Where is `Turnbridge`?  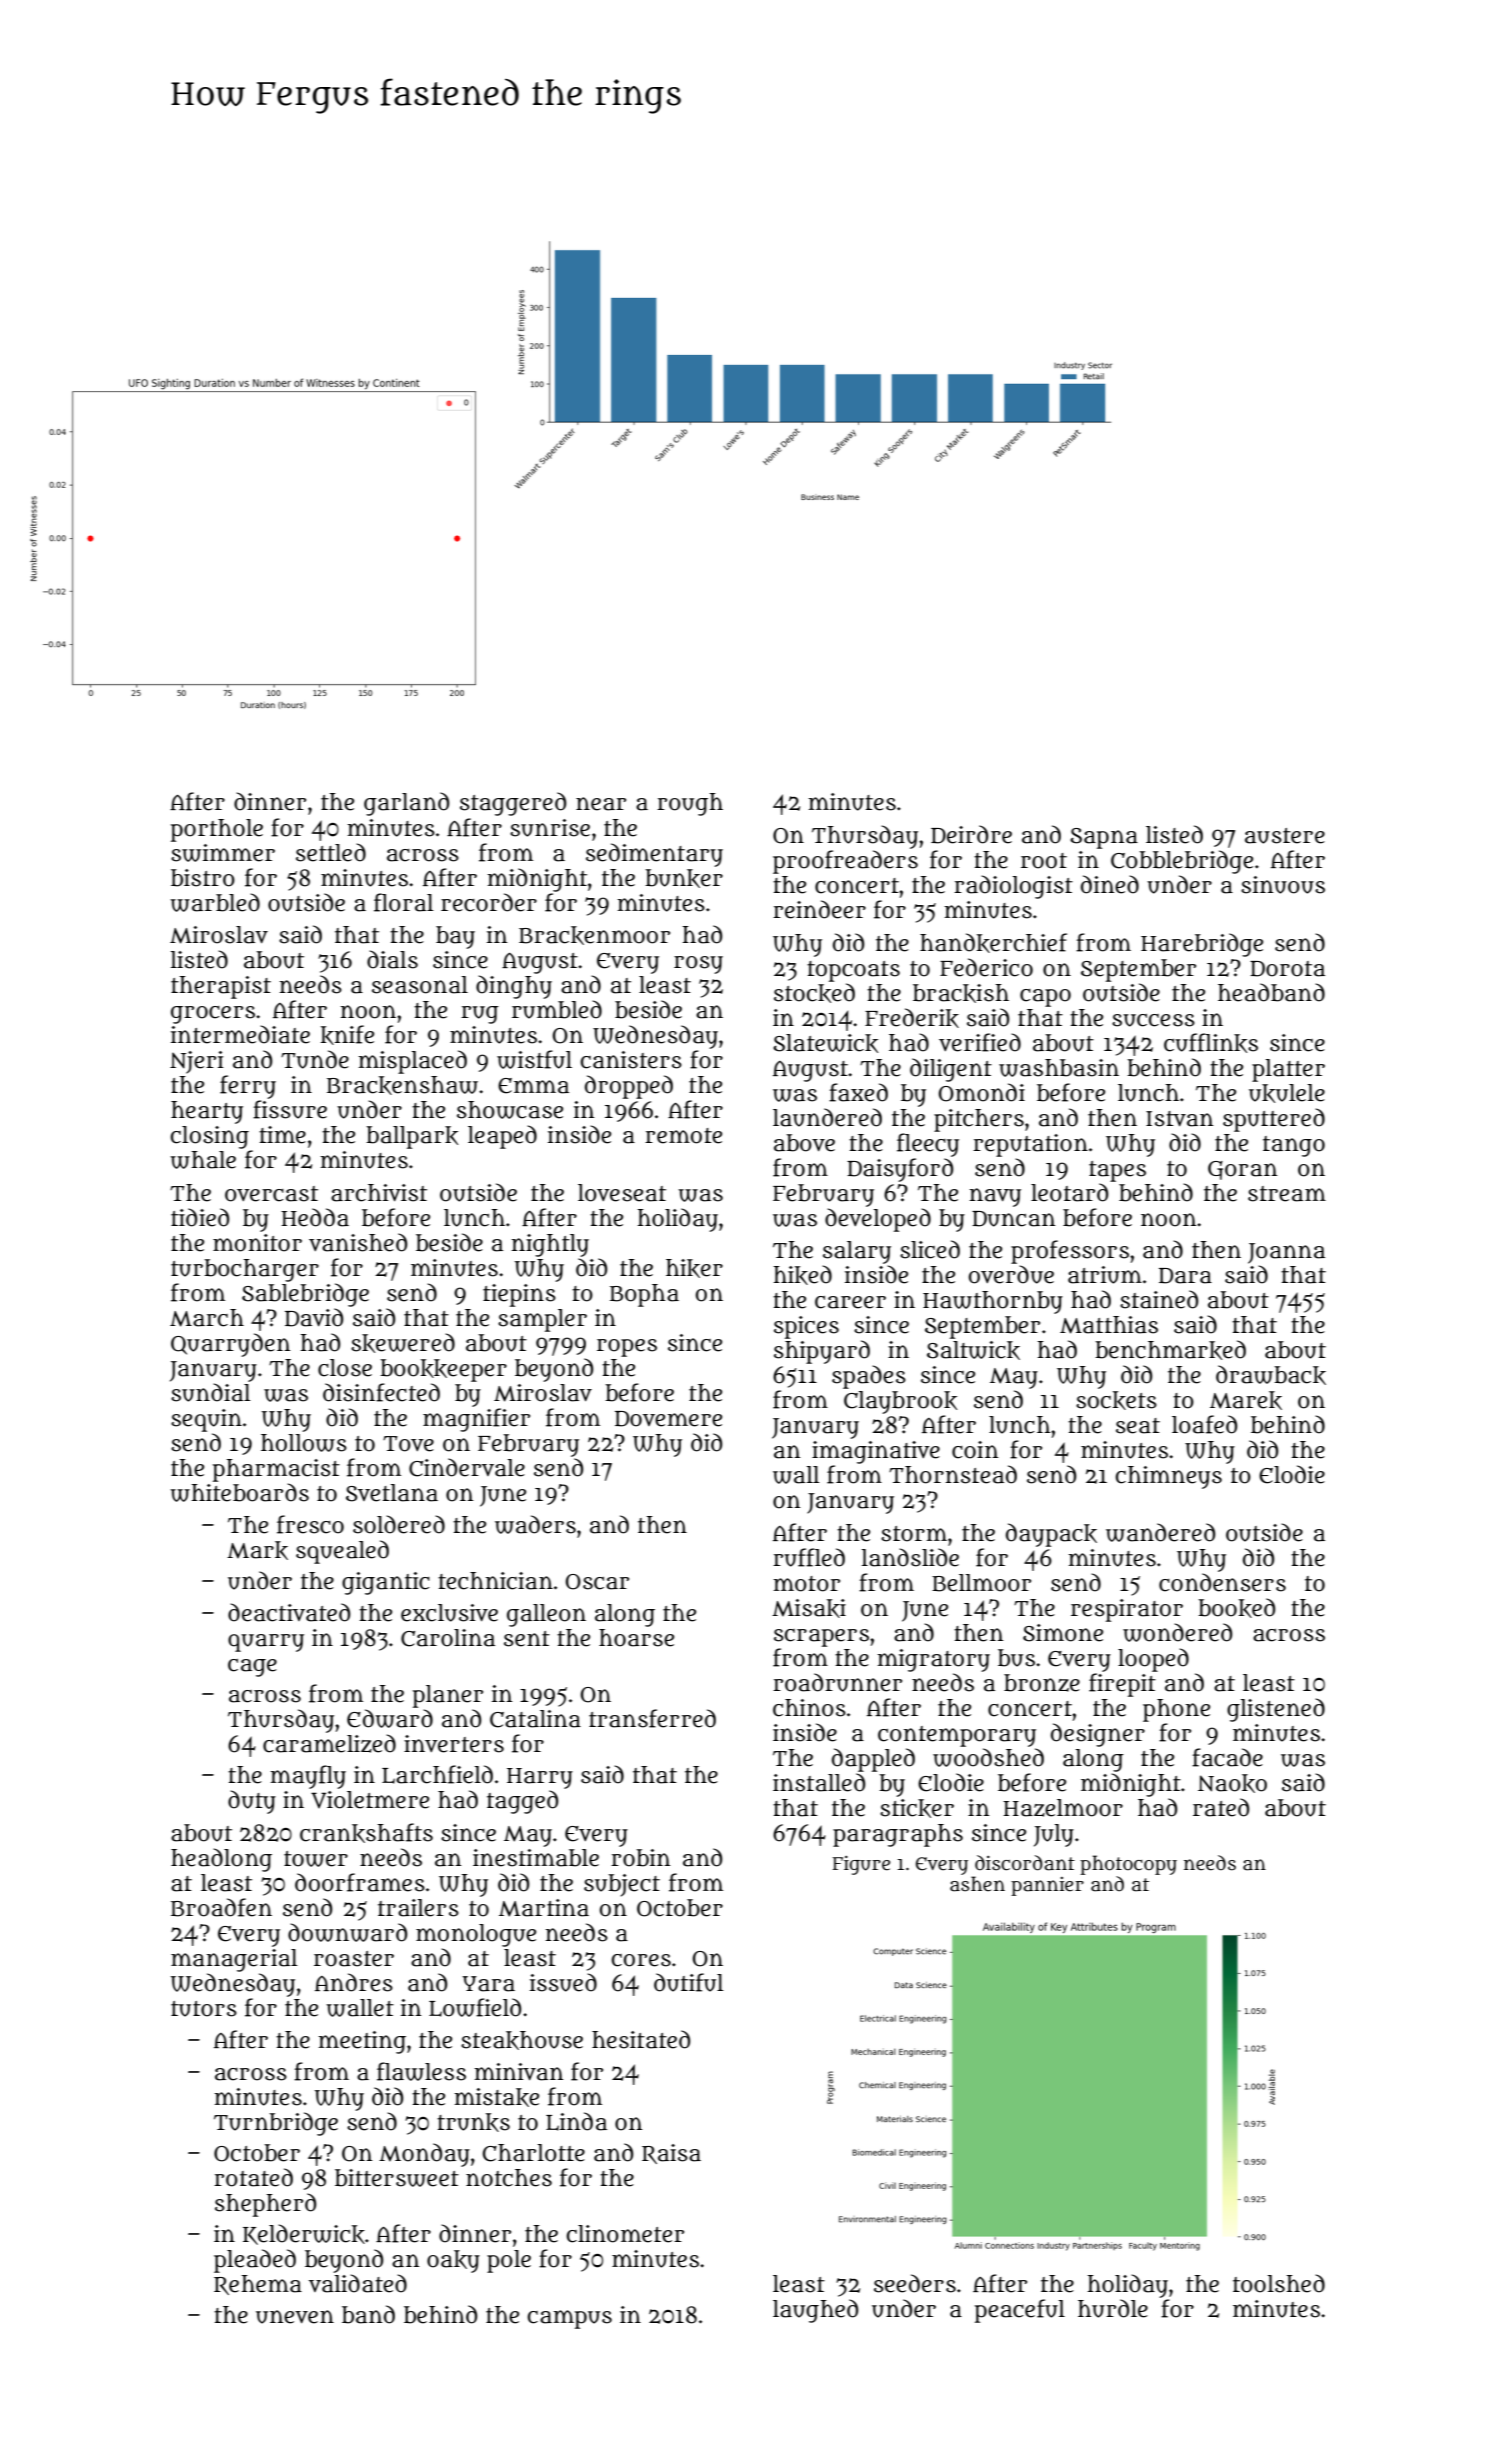 Turnbridge is located at coordinates (276, 2124).
